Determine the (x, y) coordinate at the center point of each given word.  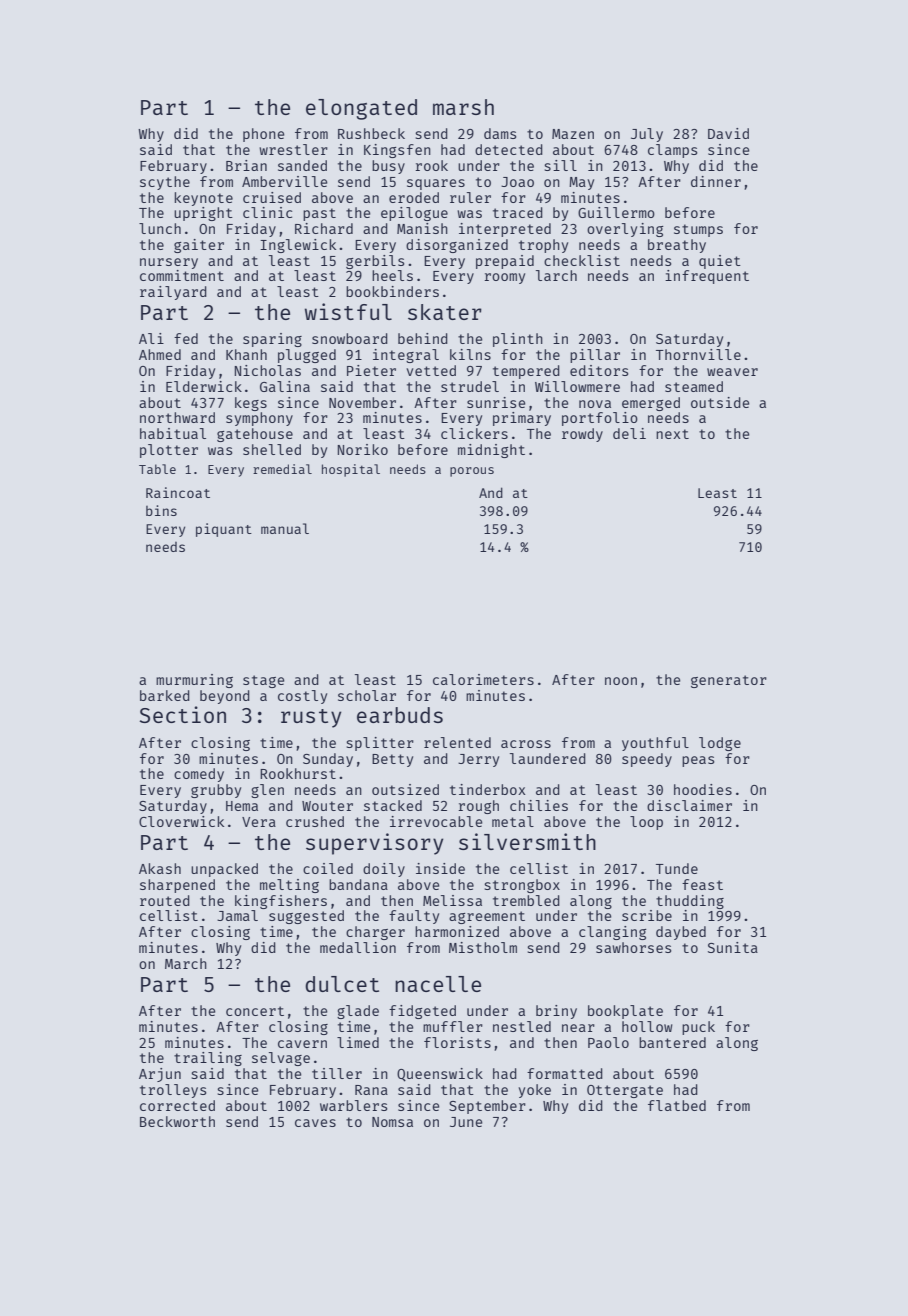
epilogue (414, 214)
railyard (173, 293)
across (526, 744)
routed (165, 900)
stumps (698, 230)
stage (263, 681)
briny (556, 1012)
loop (646, 823)
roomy (504, 278)
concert (255, 1011)
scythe (165, 183)
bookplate (625, 1012)
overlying (625, 230)
